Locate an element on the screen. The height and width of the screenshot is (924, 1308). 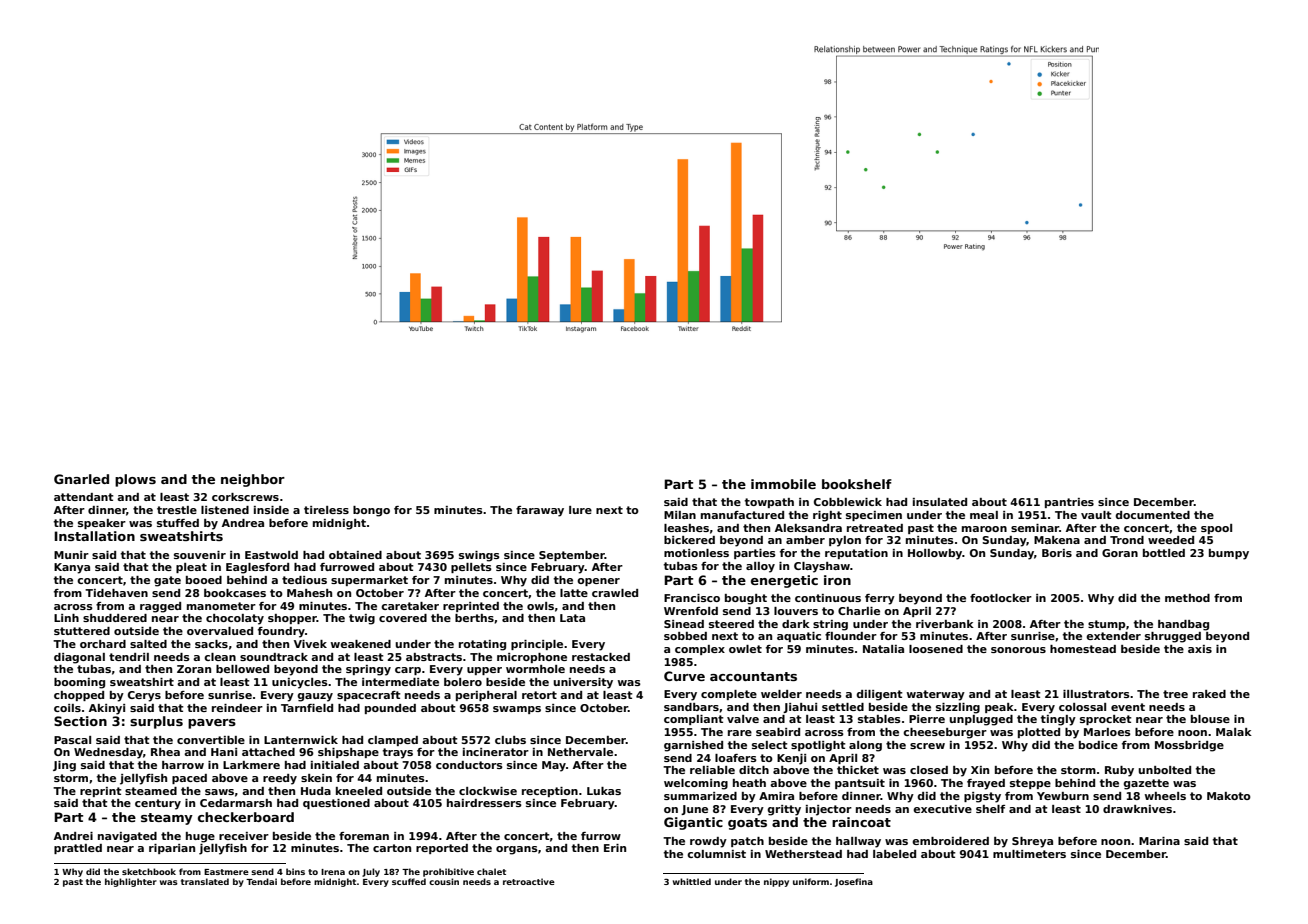
tree is located at coordinates (1175, 694).
